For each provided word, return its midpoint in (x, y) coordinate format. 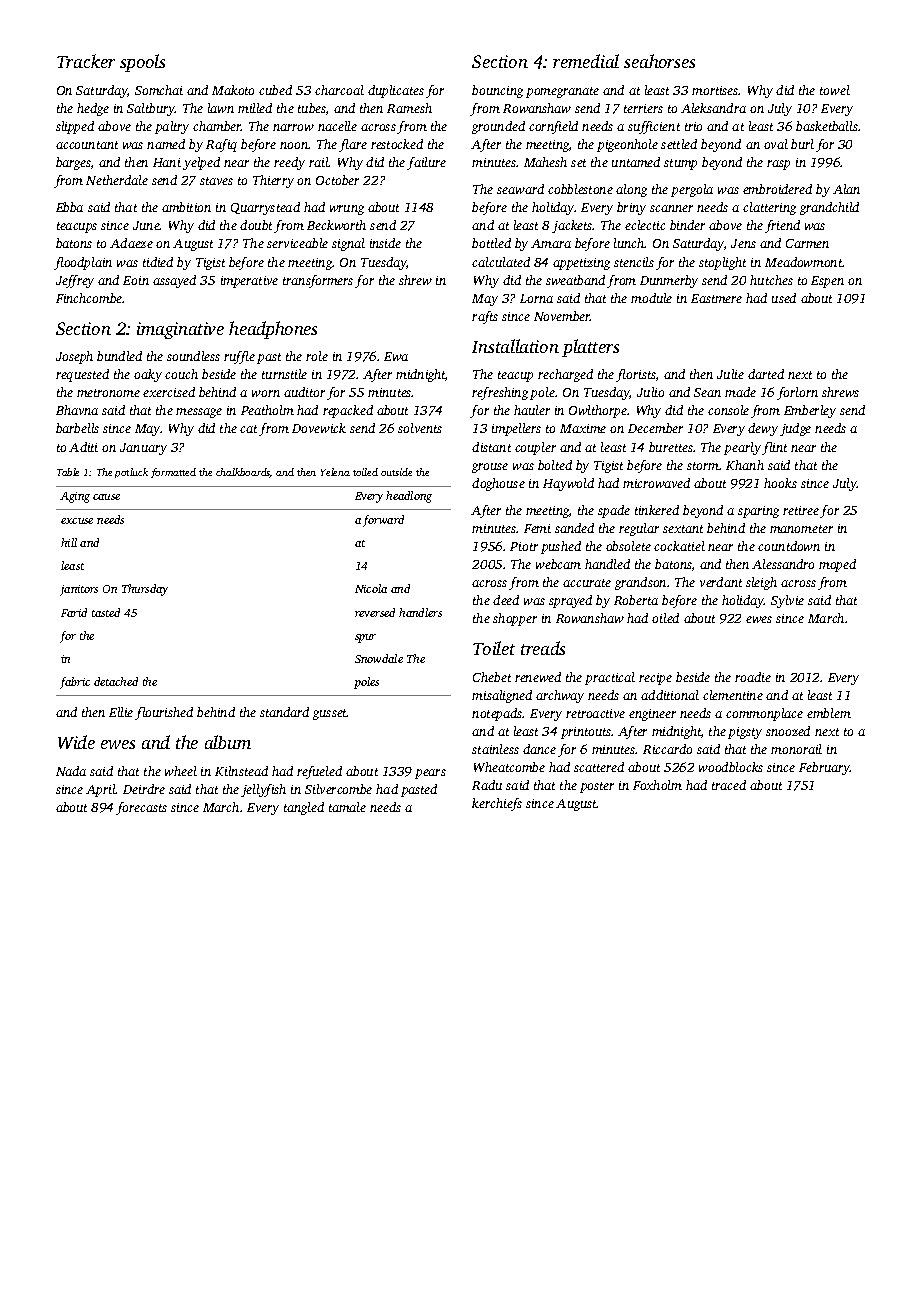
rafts (485, 317)
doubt (256, 225)
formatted (173, 473)
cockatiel (679, 546)
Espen (827, 282)
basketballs (827, 126)
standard (284, 712)
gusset (330, 714)
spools (142, 63)
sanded (574, 528)
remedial (586, 61)
